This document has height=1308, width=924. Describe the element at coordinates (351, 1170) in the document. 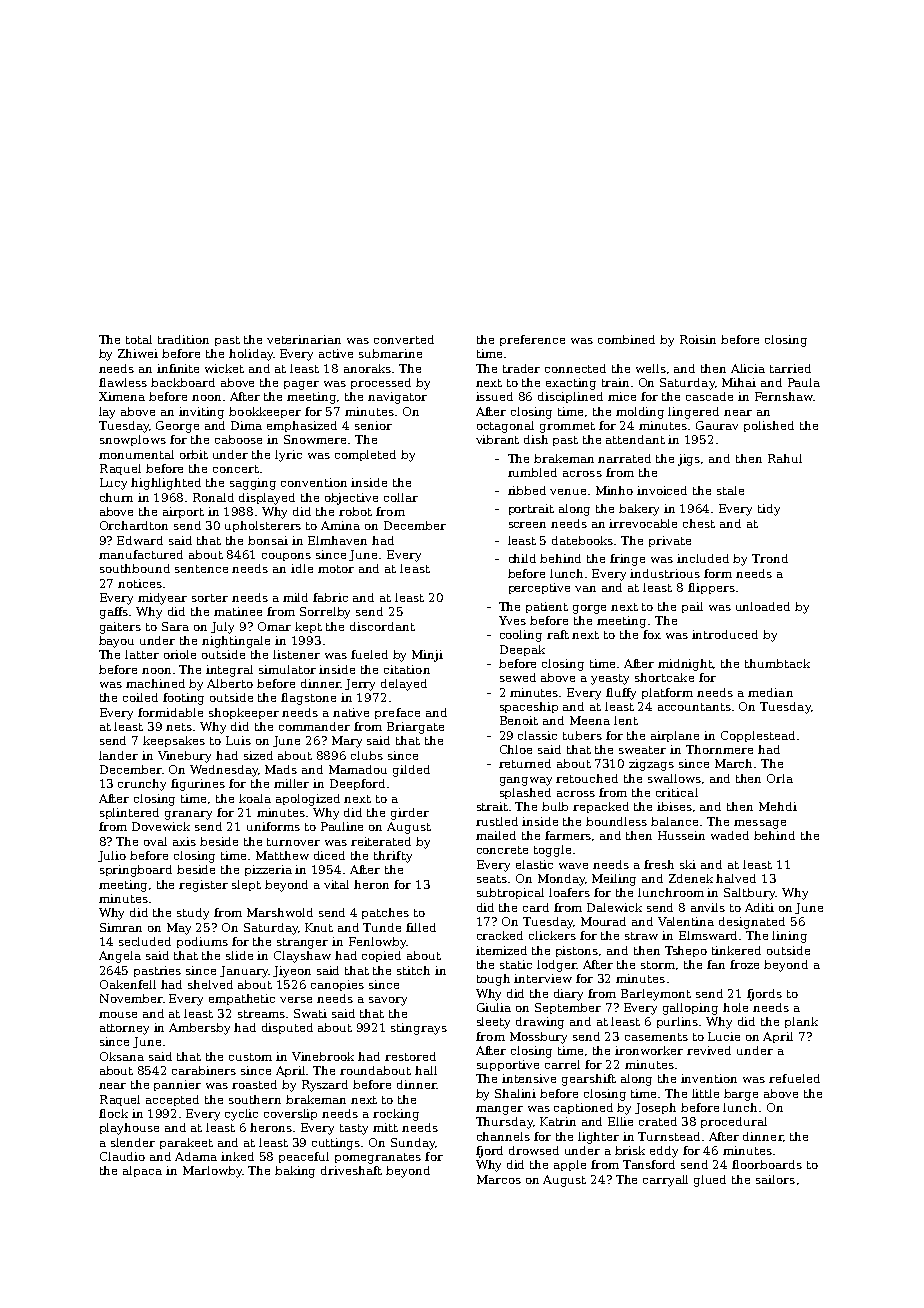

I see `driveshaft` at that location.
